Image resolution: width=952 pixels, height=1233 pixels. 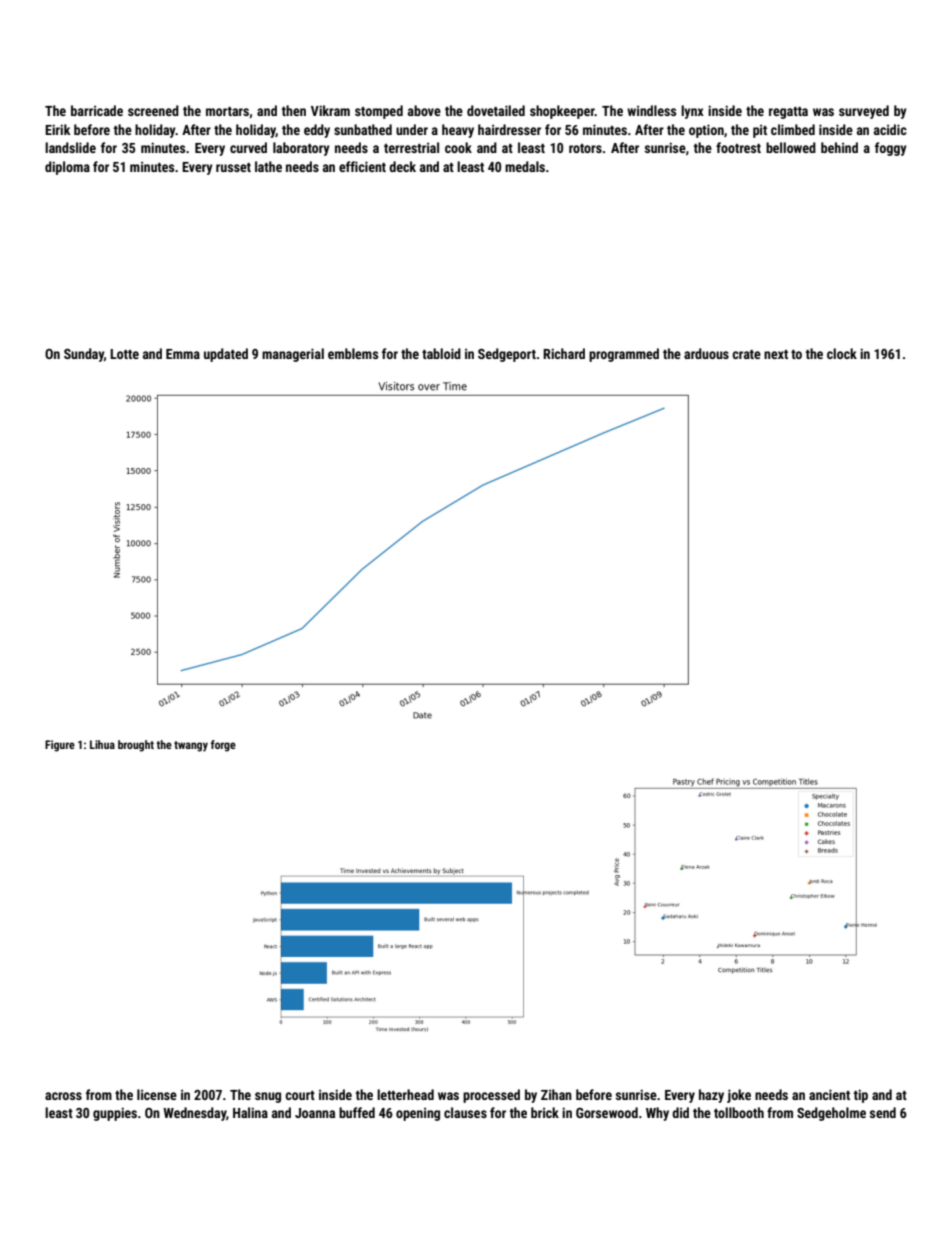 I want to click on tabloid, so click(x=441, y=353).
